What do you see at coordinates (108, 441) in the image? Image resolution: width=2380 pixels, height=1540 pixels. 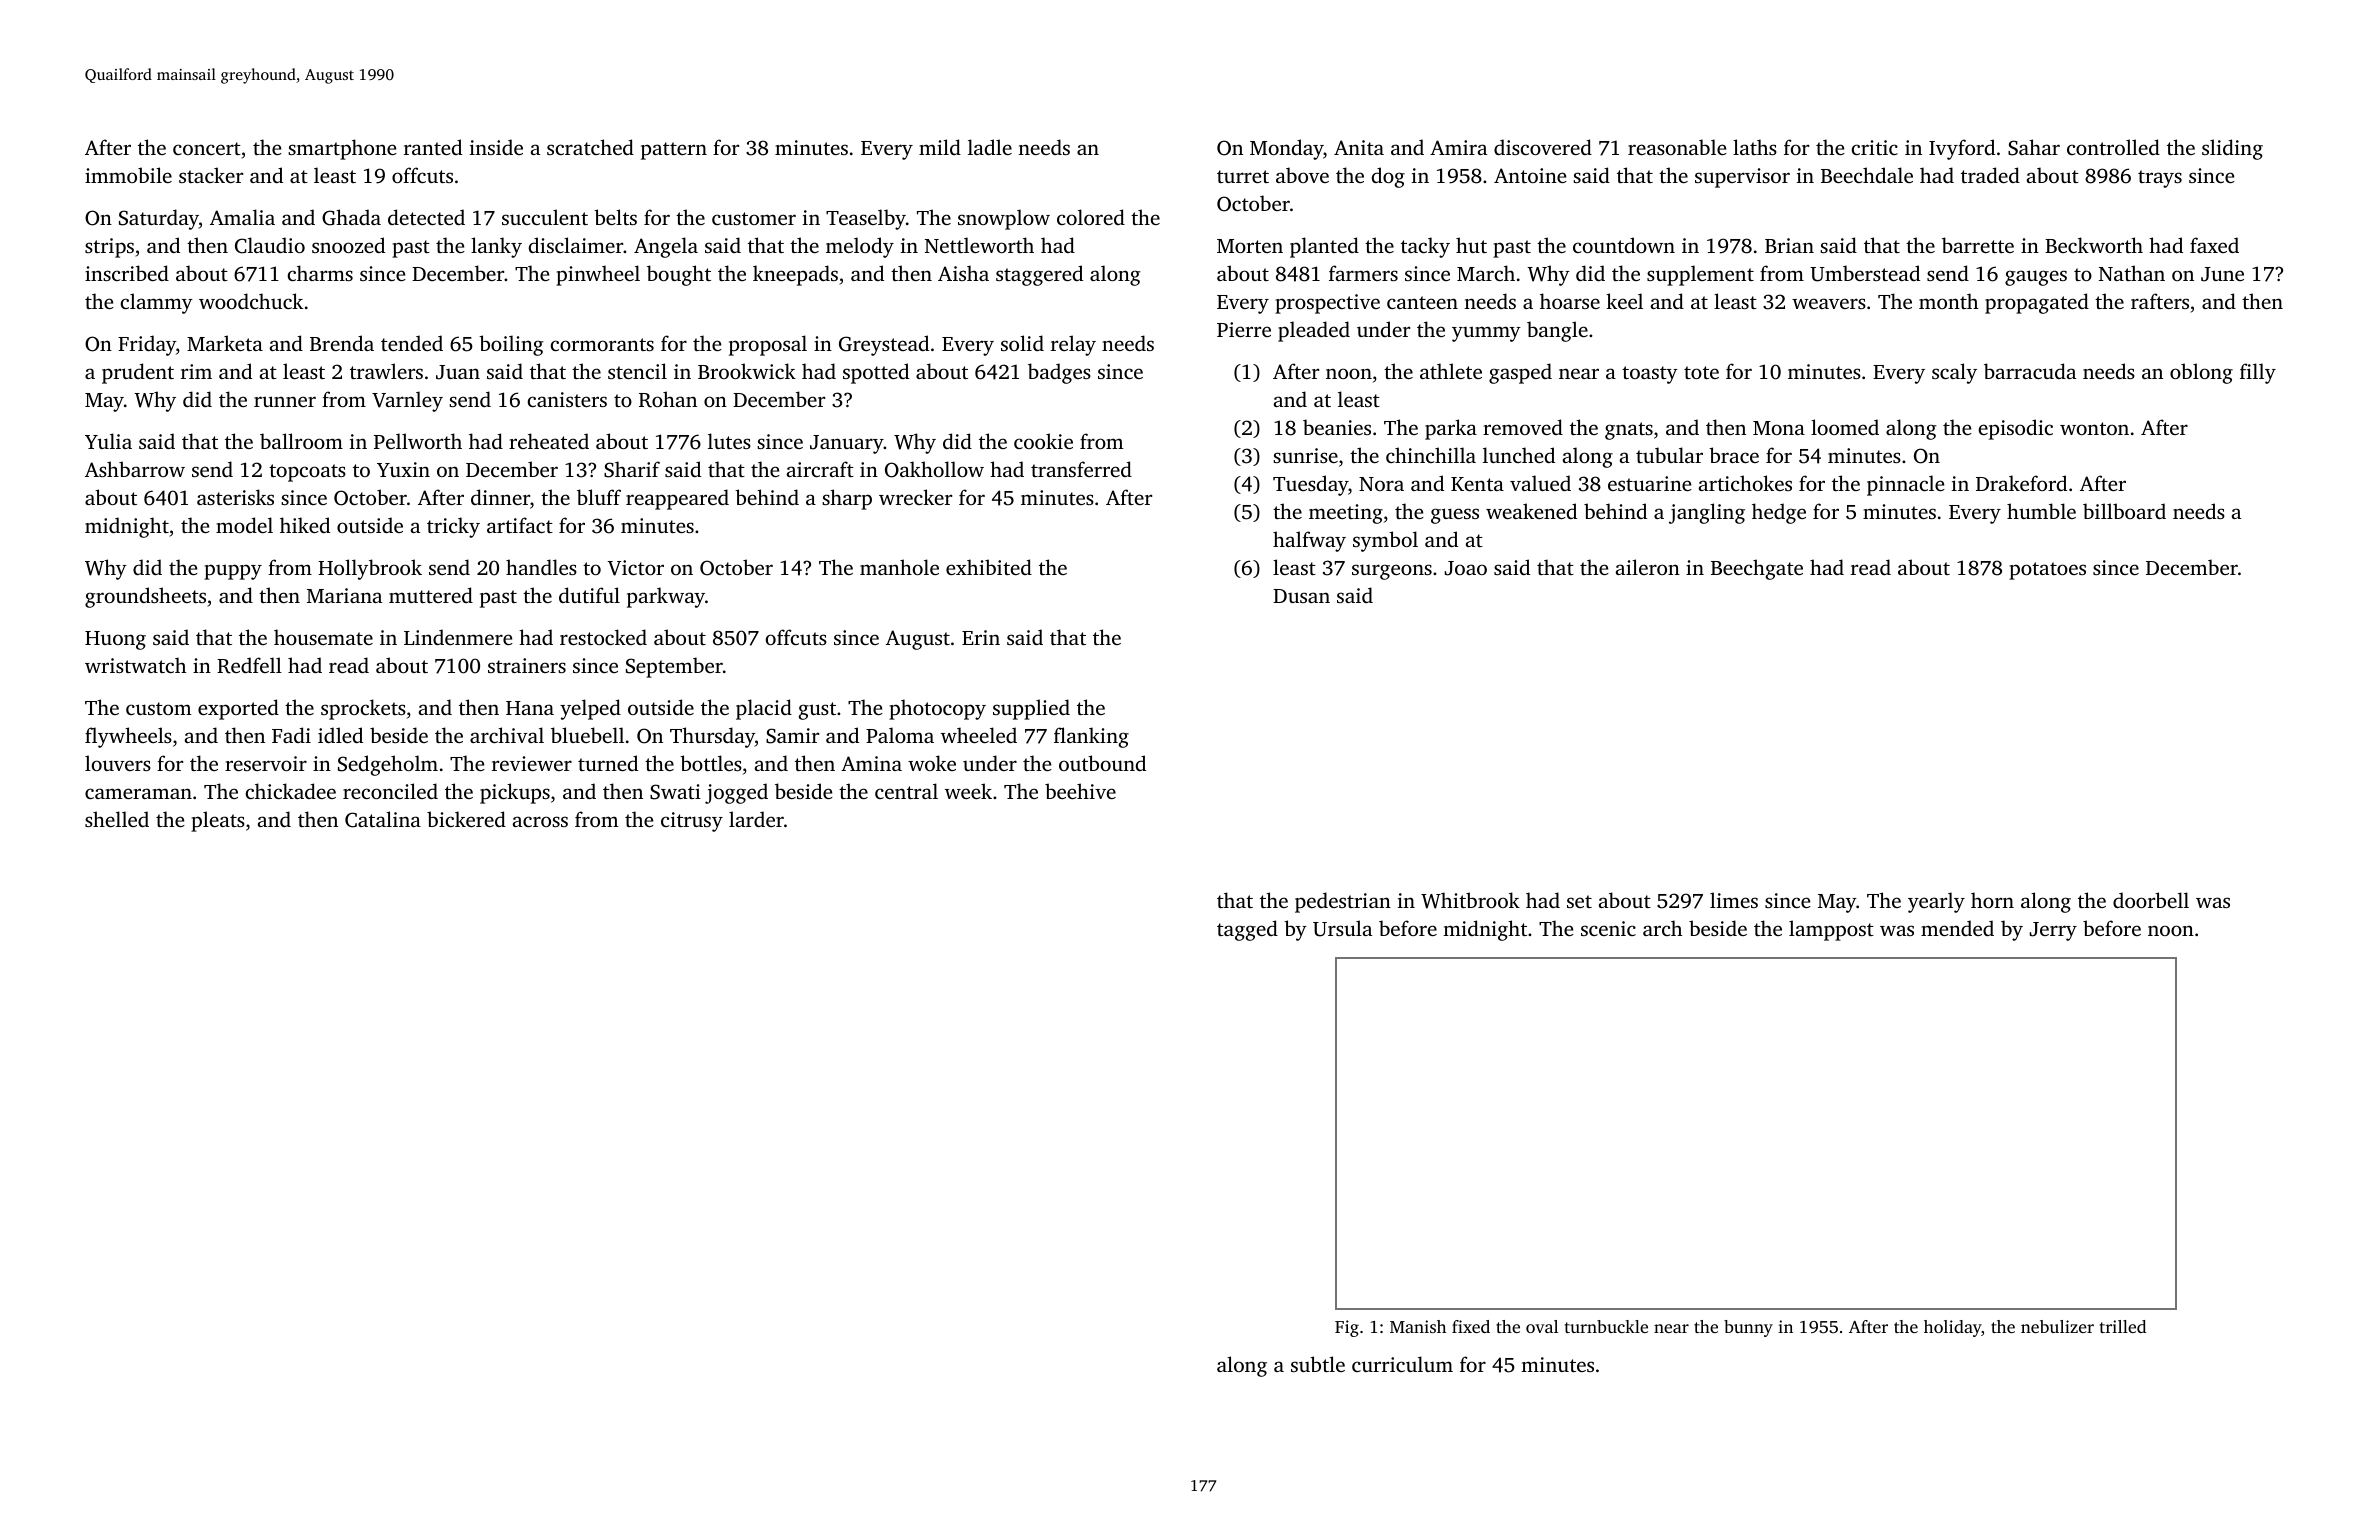 I see `Yulia` at bounding box center [108, 441].
